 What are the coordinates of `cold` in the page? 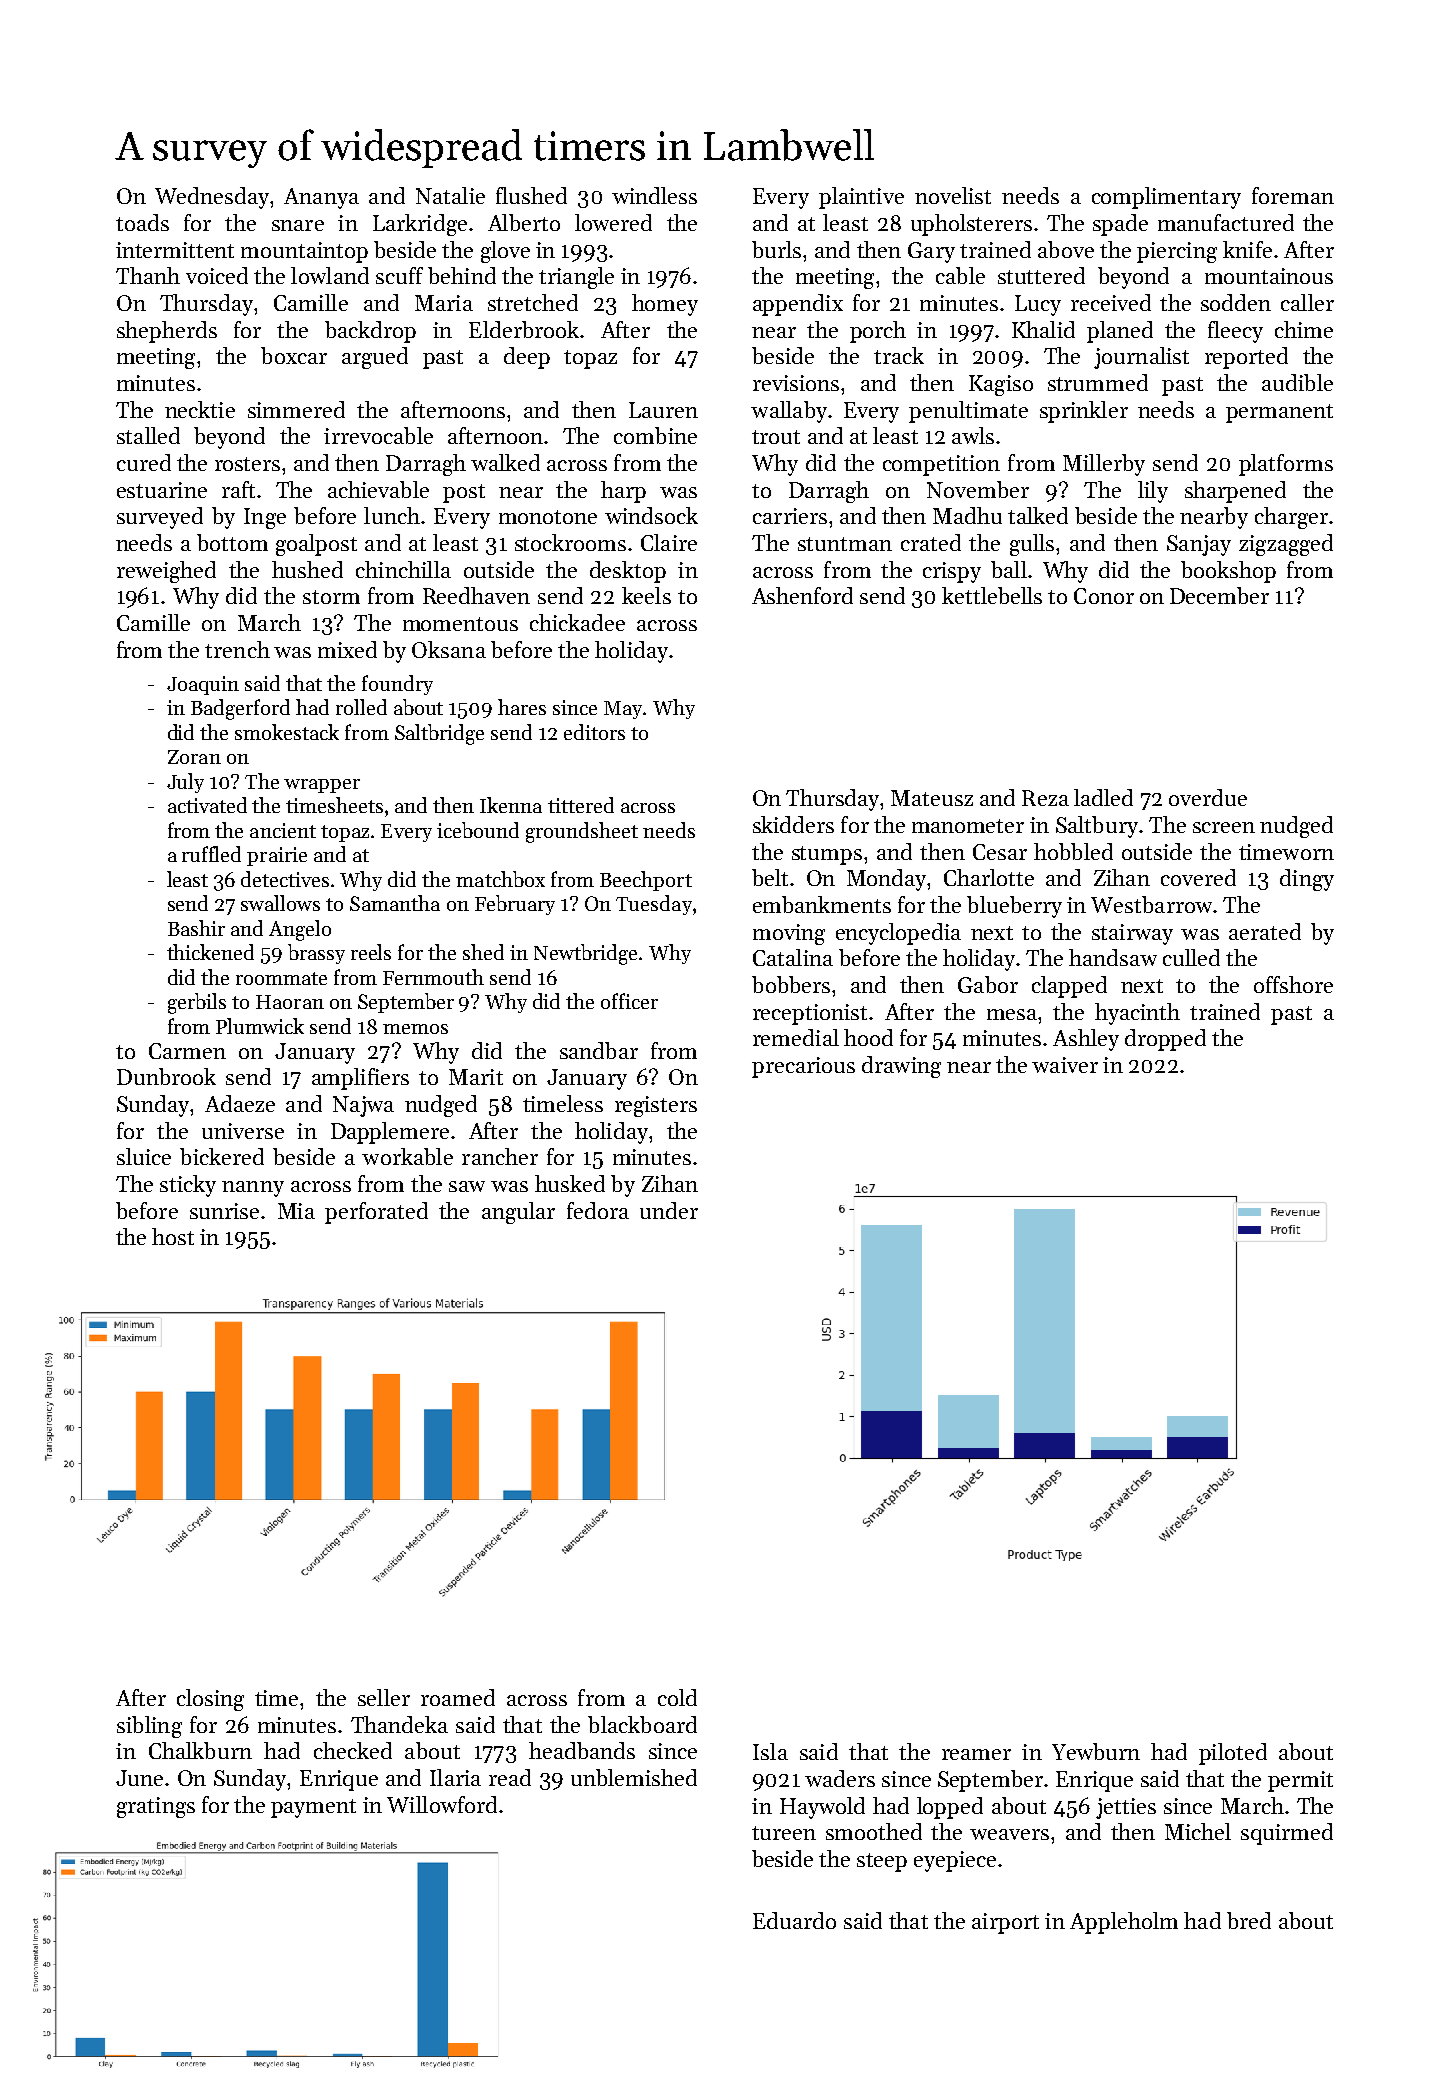 It's located at (677, 1697).
